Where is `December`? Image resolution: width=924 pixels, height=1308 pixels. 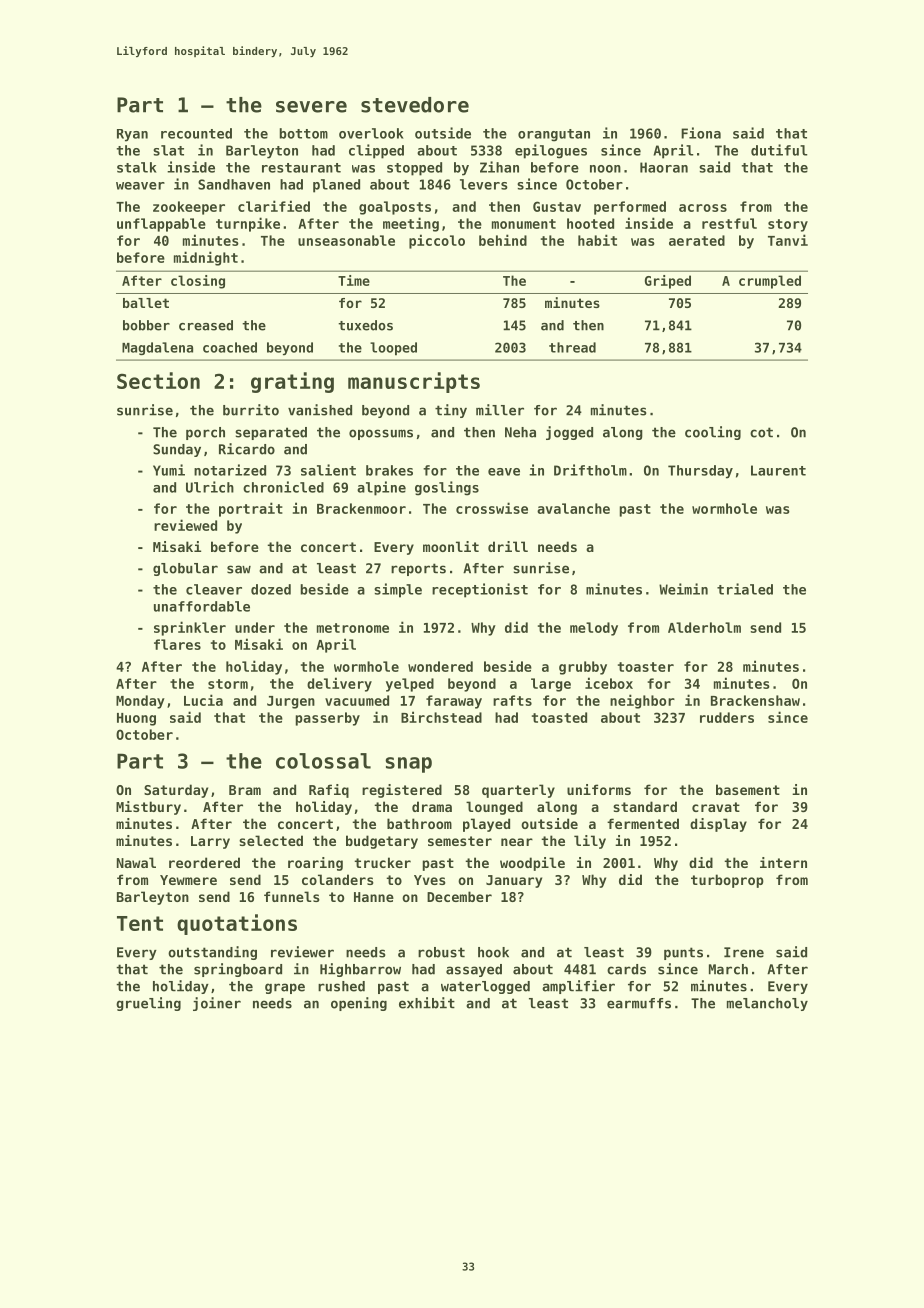 December is located at coordinates (459, 896).
